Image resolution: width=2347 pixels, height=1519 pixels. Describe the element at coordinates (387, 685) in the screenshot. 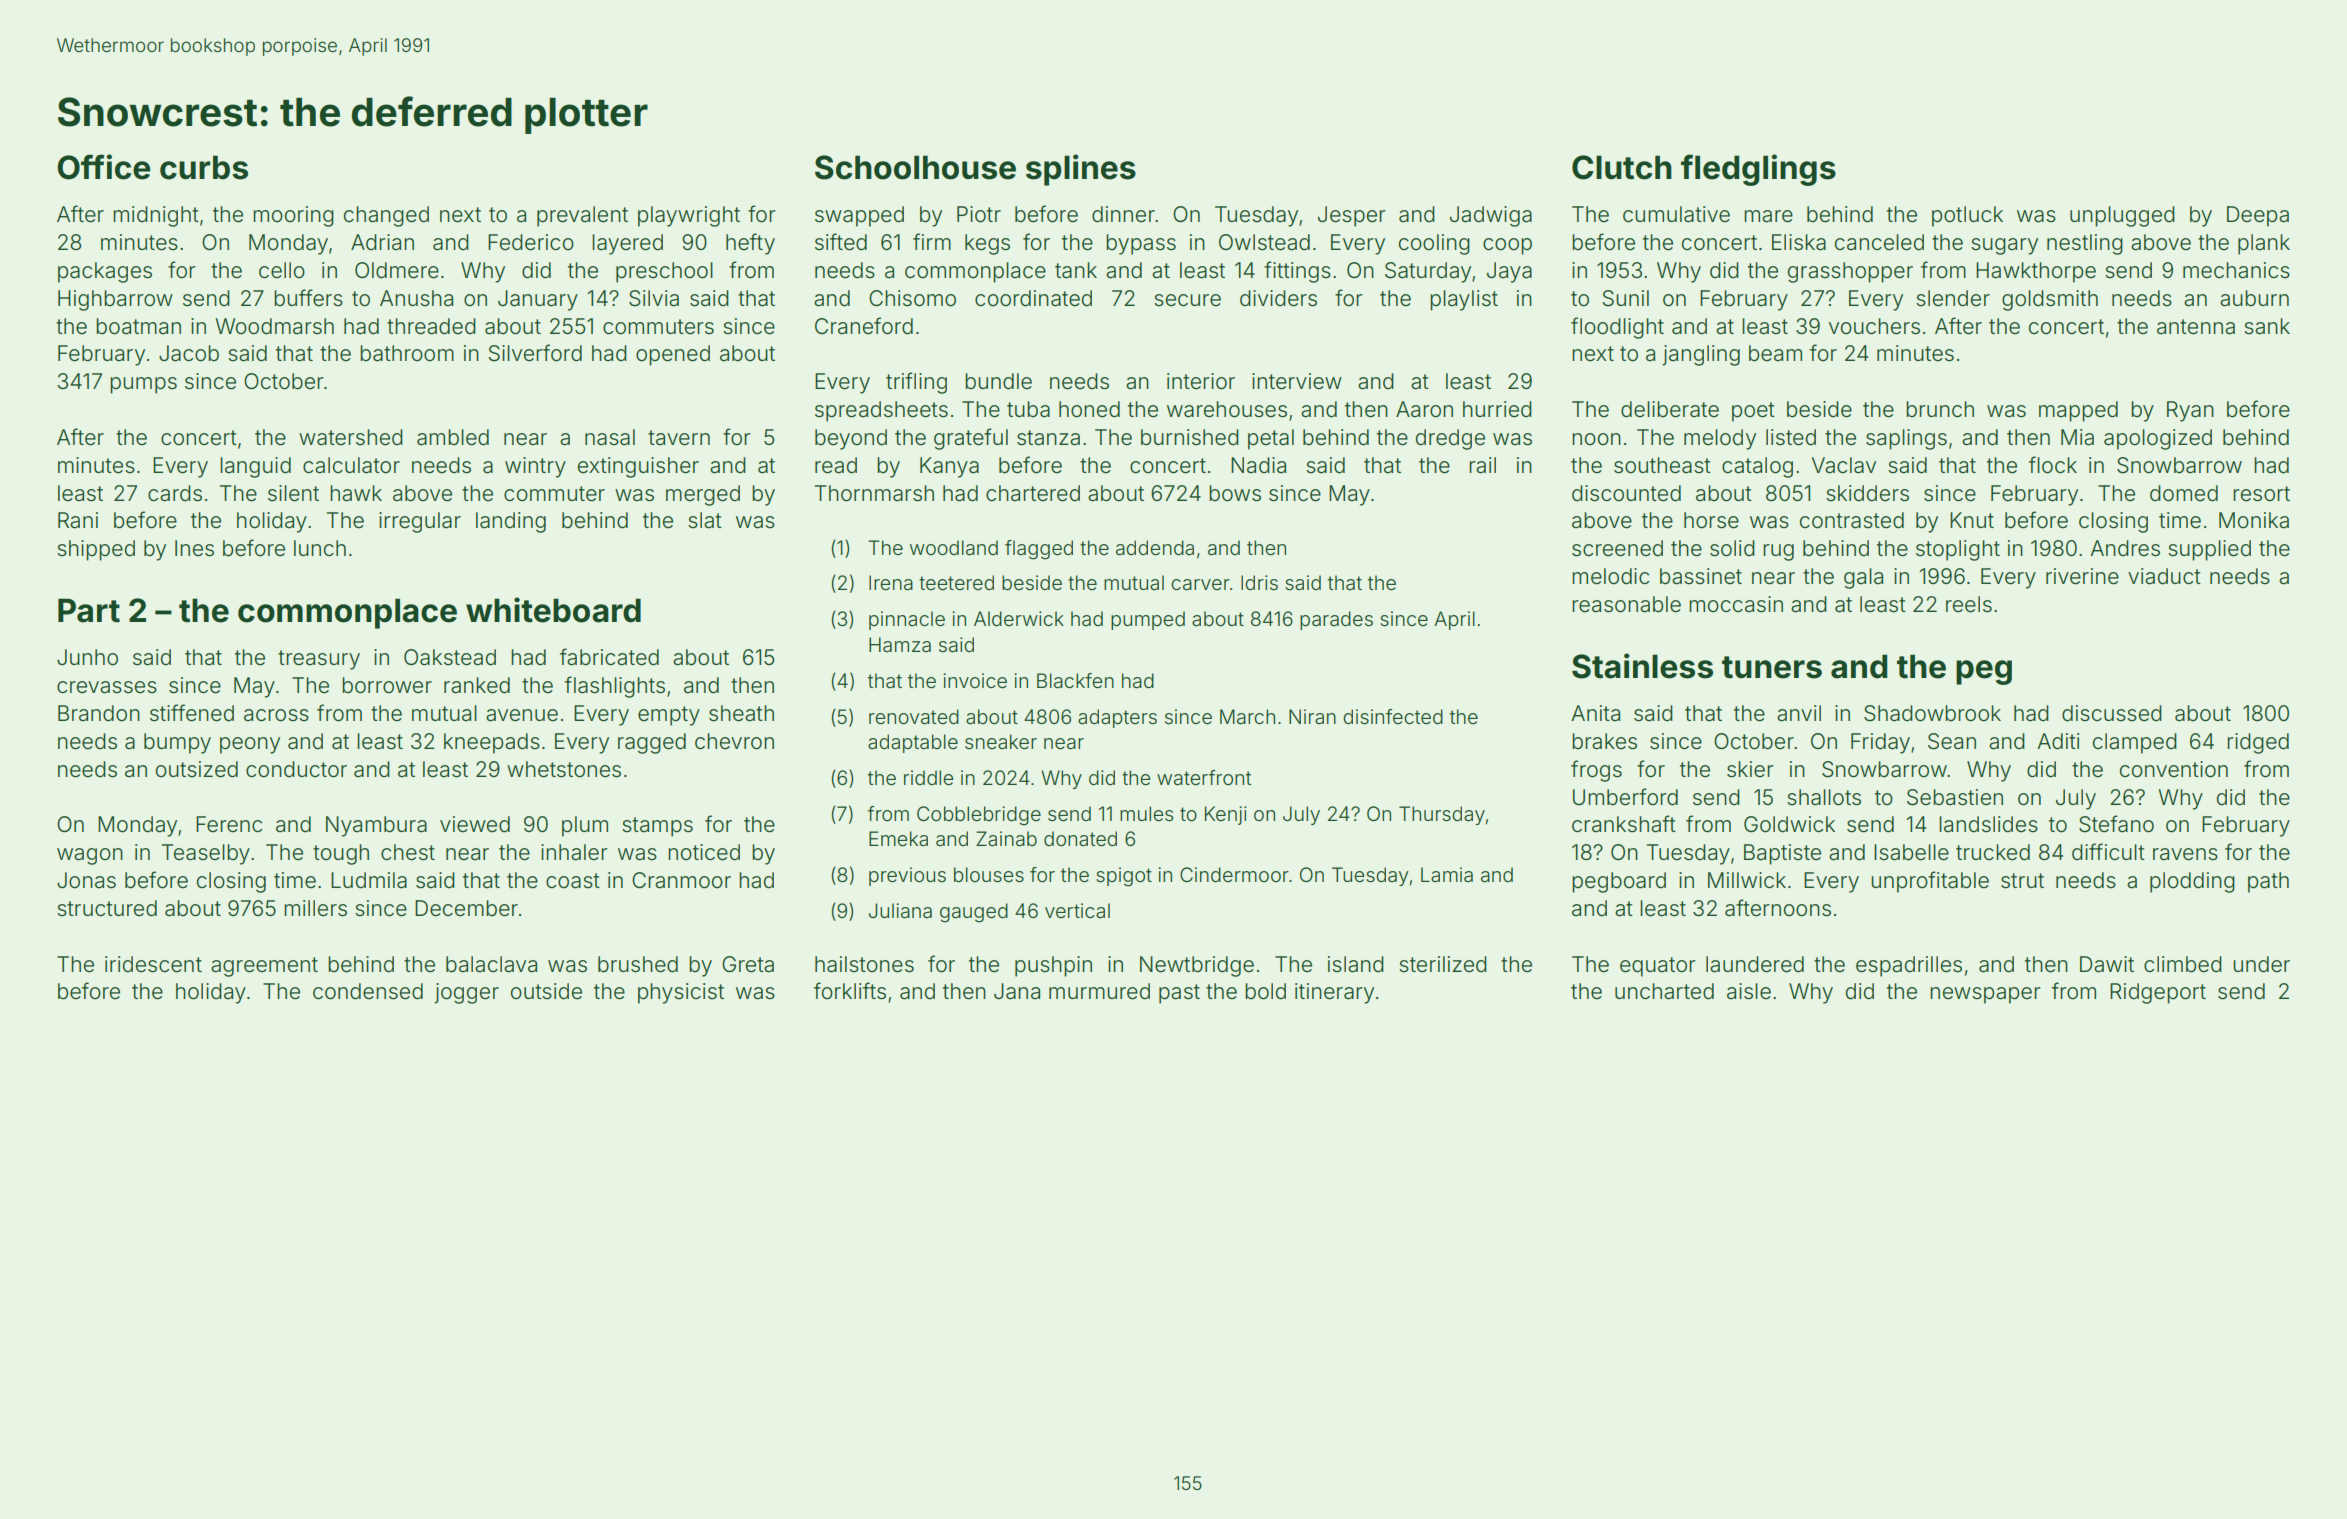

I see `borrower` at that location.
